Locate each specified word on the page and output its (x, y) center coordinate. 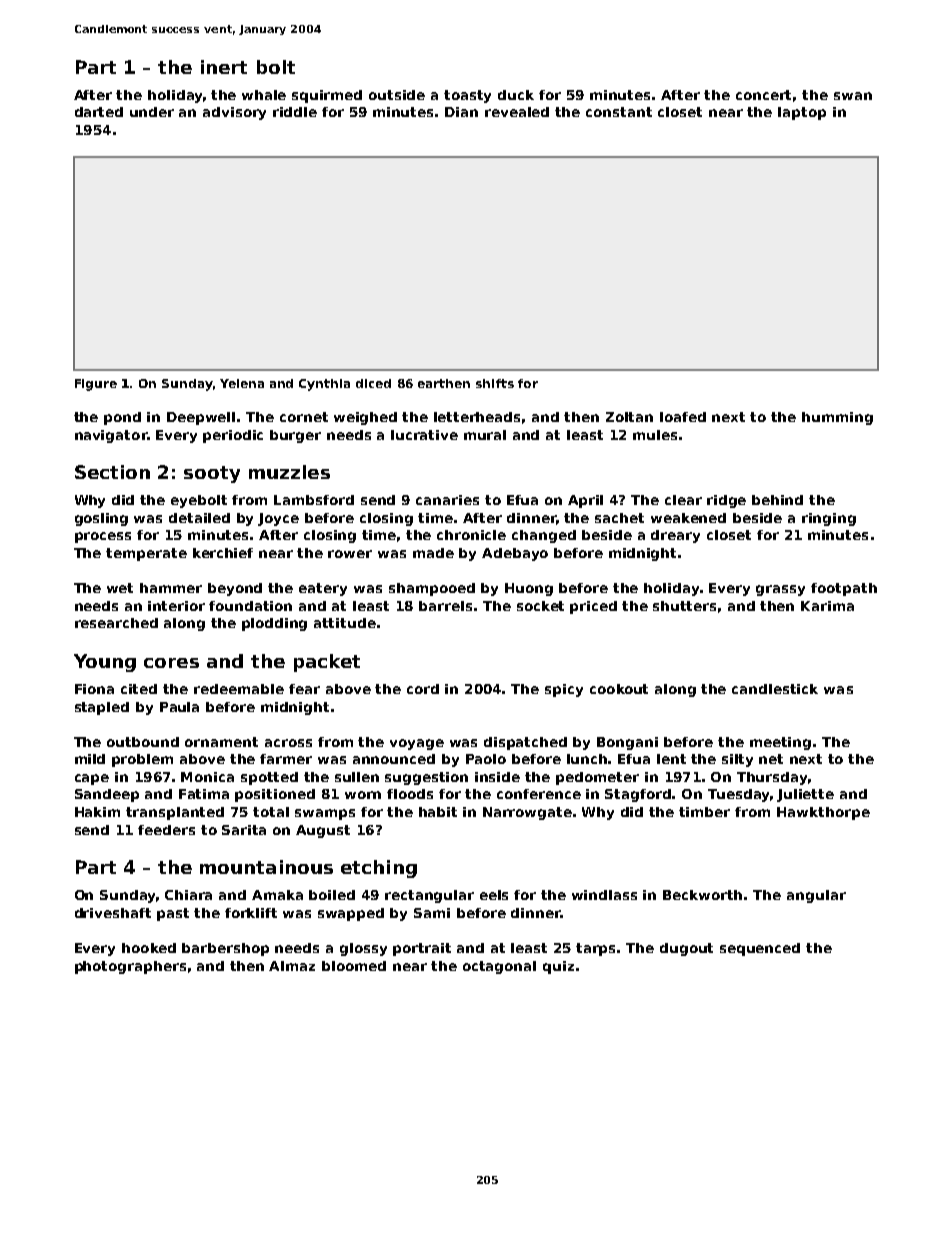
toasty (467, 96)
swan (853, 96)
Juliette (805, 795)
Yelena (242, 383)
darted (99, 112)
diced (373, 383)
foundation (250, 606)
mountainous (266, 867)
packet (327, 663)
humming (837, 418)
